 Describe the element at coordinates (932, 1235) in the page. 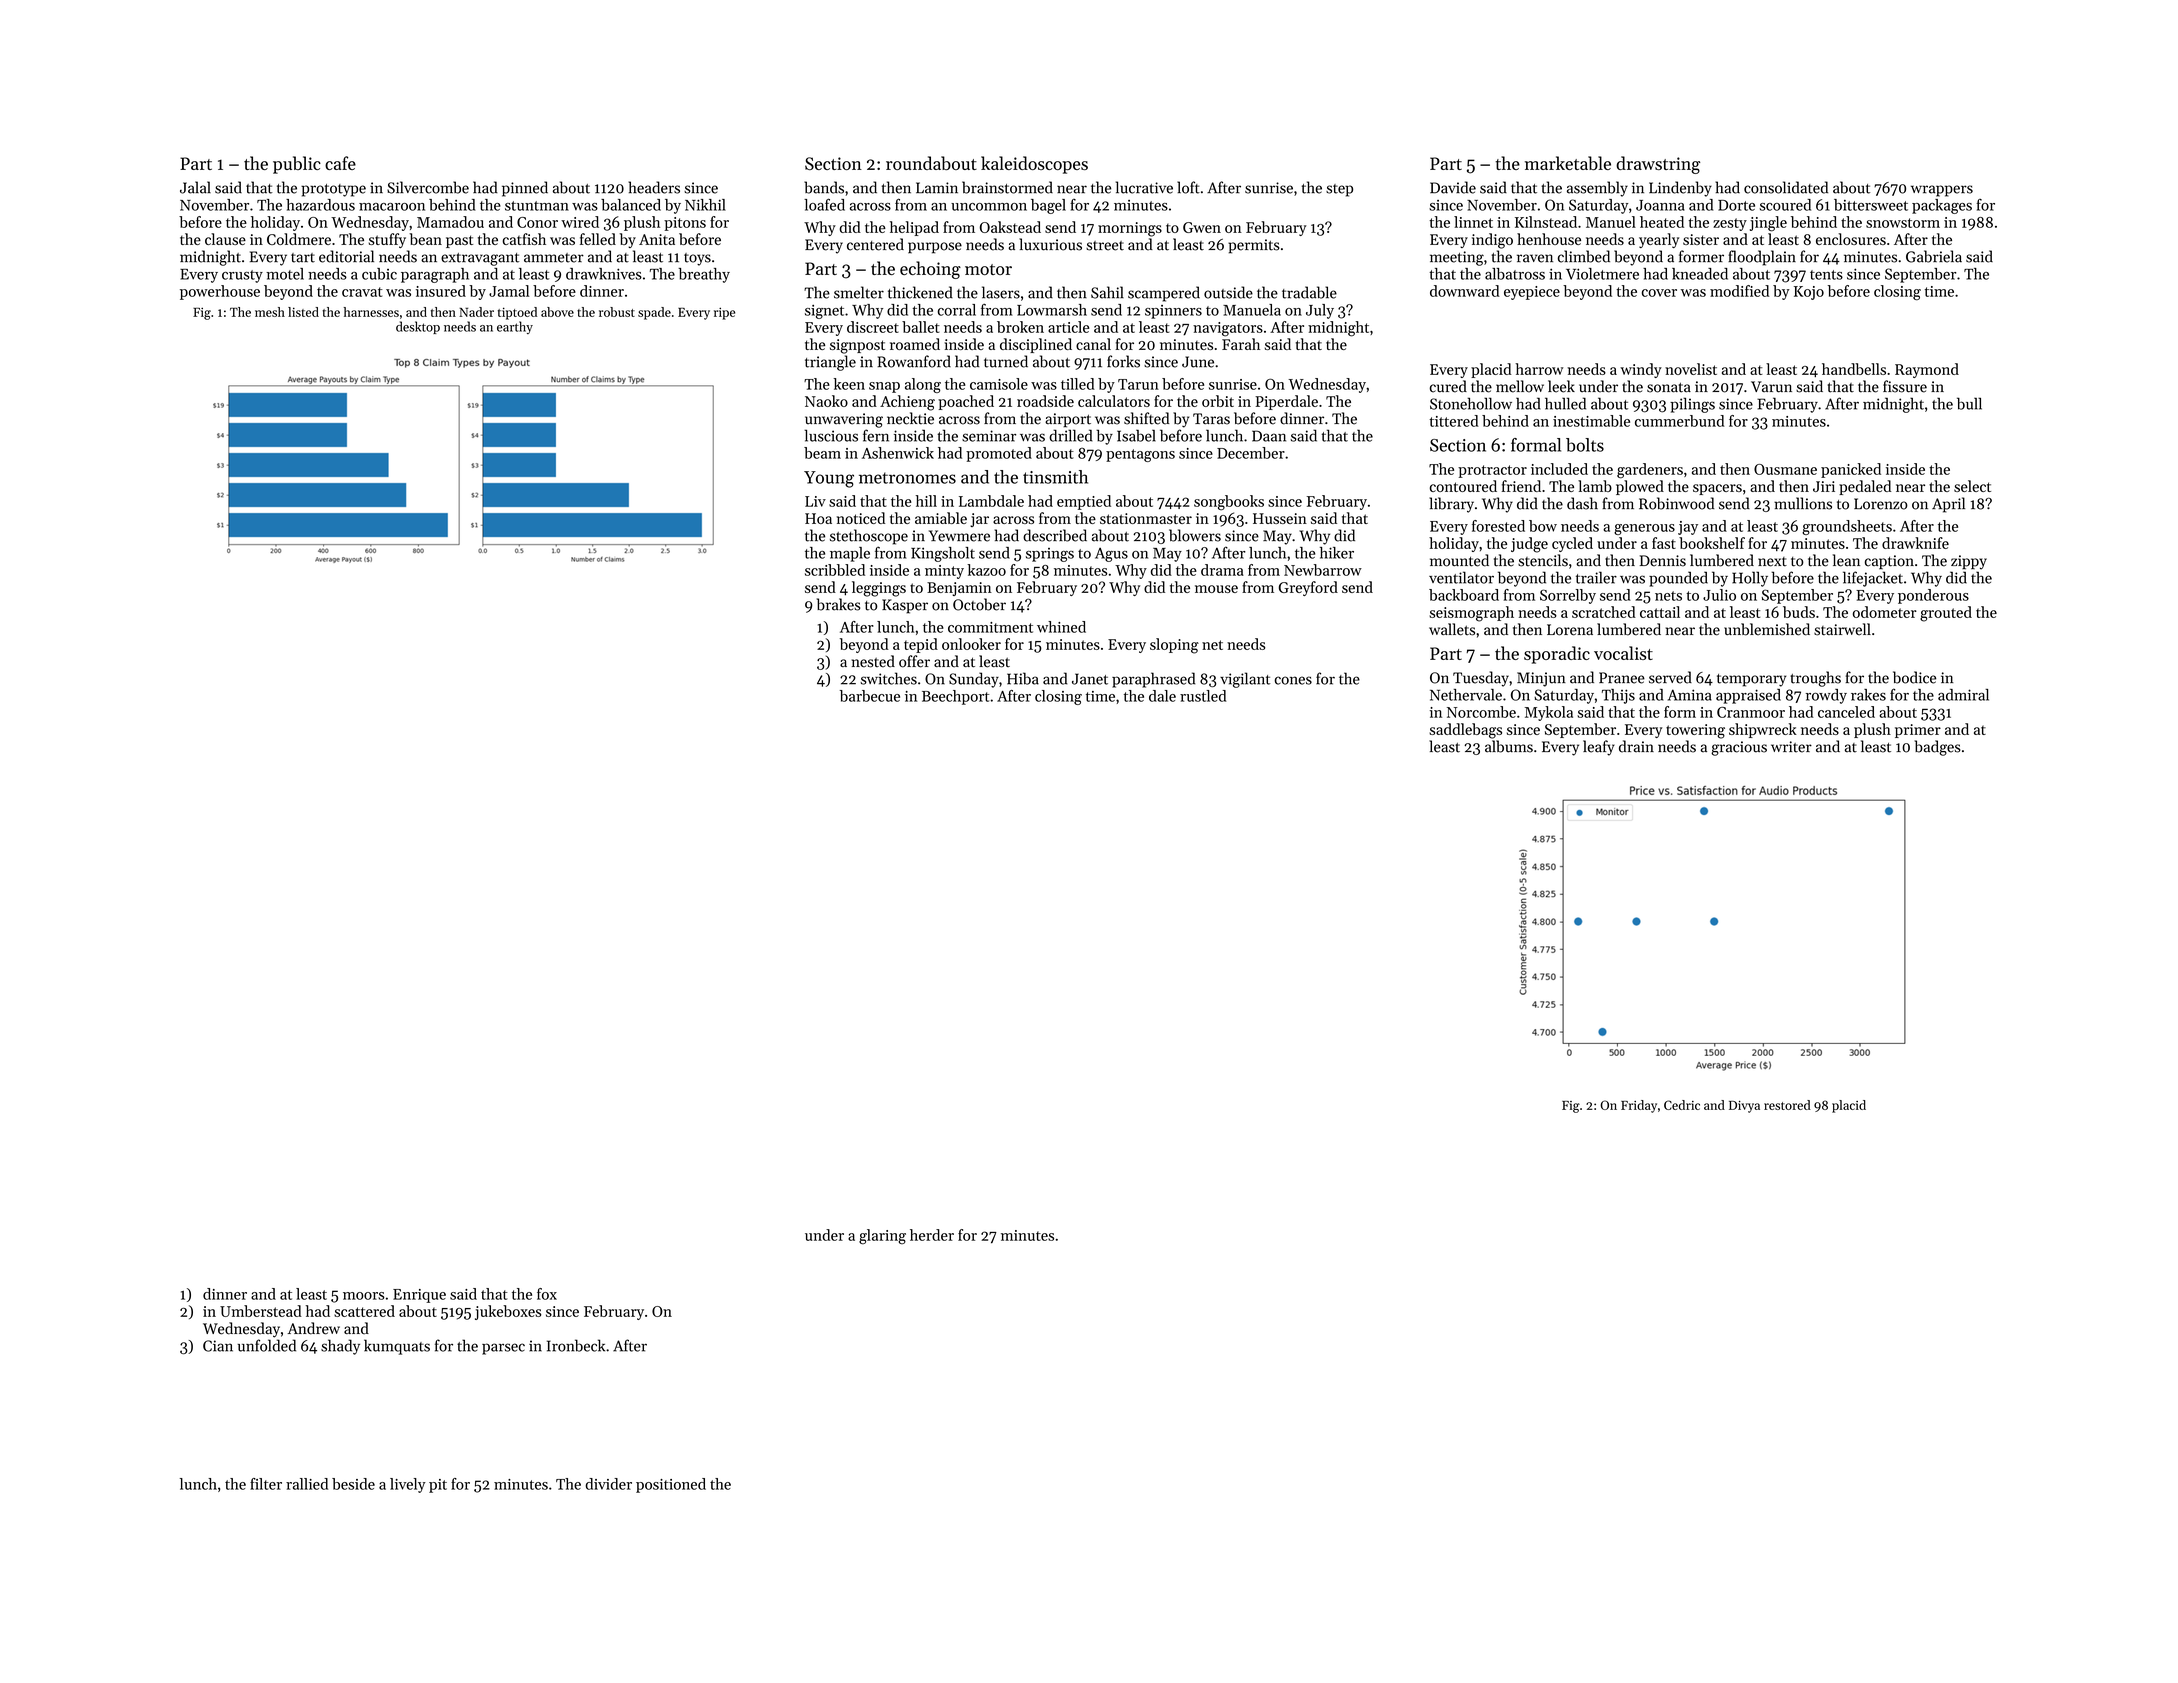

I see `herder` at that location.
